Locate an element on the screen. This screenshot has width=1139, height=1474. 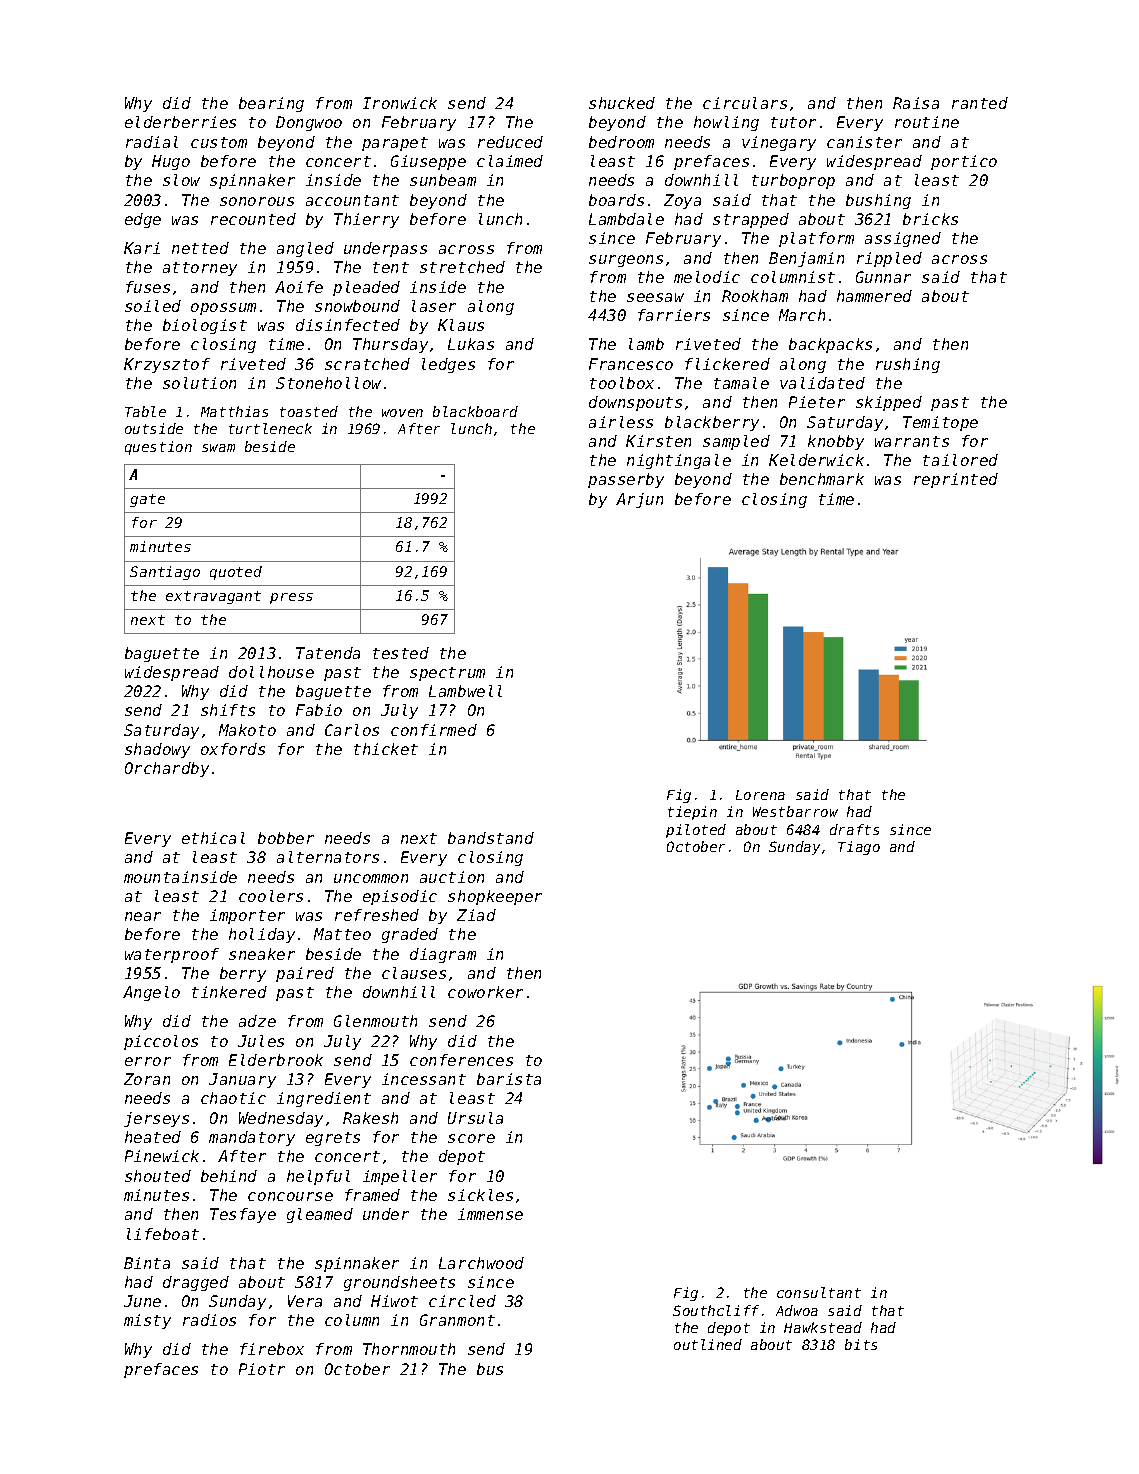
Ironwick is located at coordinates (400, 103).
